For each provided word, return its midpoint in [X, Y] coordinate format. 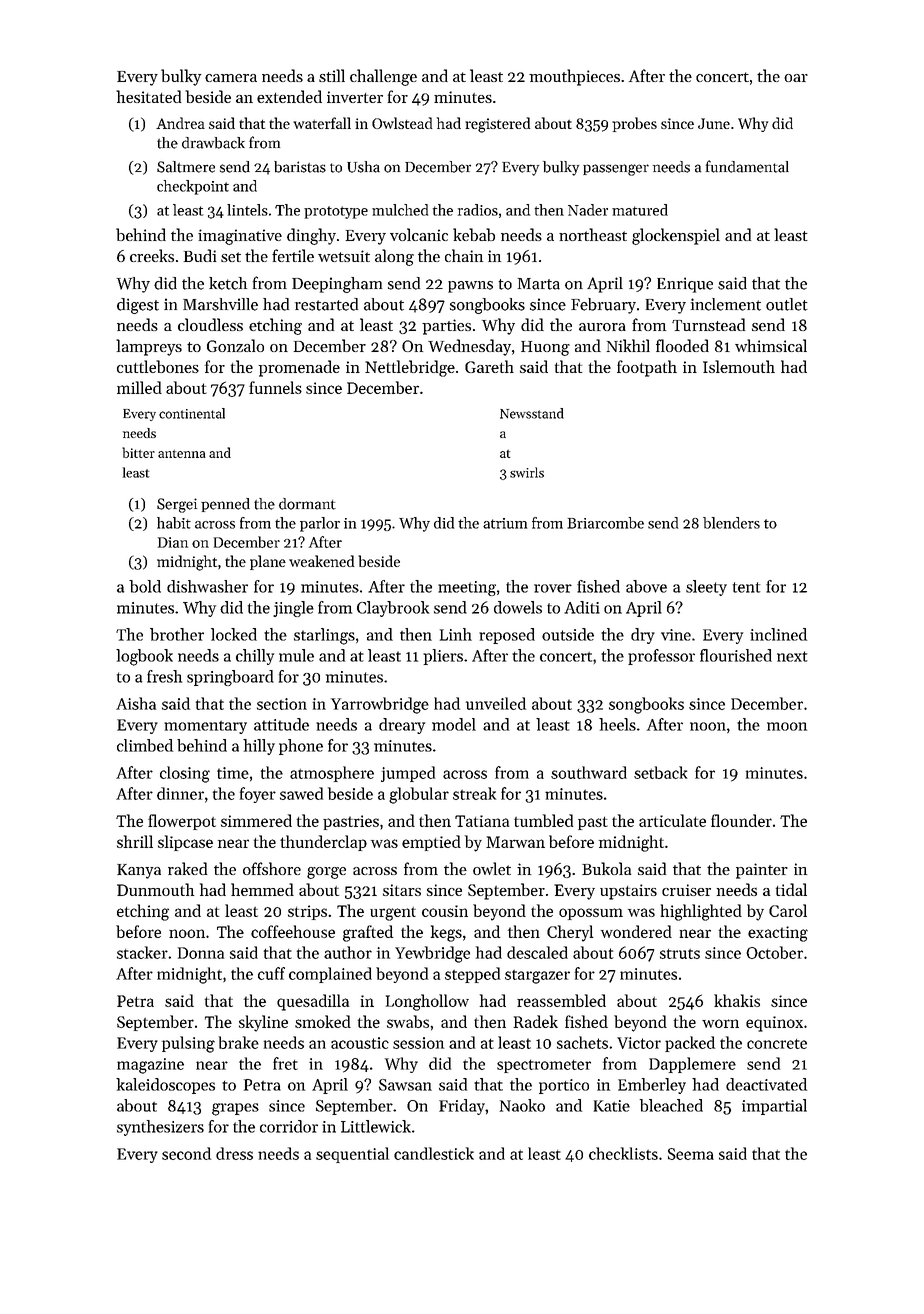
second [186, 1153]
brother [177, 634]
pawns [470, 287]
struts [680, 954]
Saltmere [186, 167]
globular [419, 795]
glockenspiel [676, 236]
